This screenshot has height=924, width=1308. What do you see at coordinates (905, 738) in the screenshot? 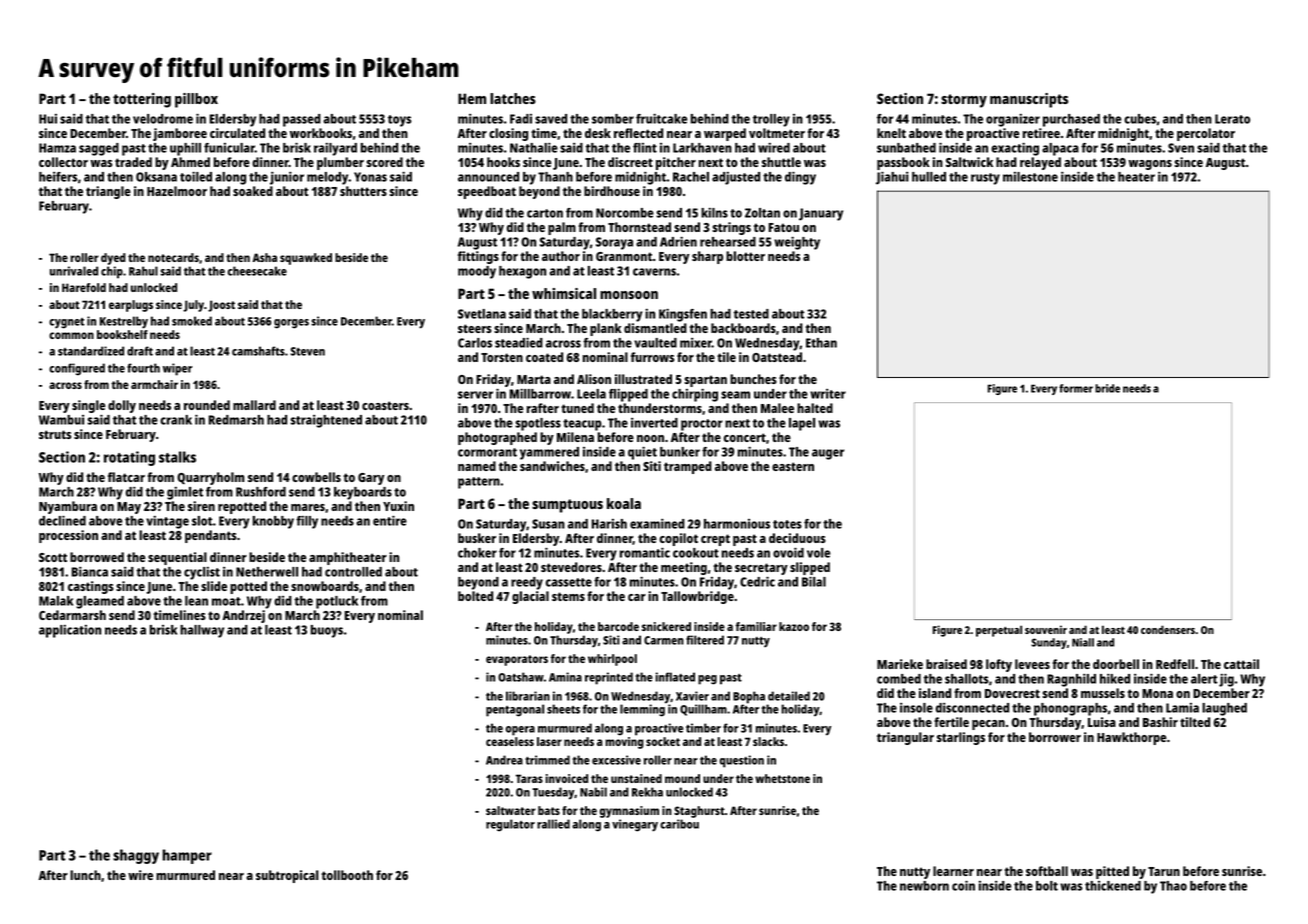
I see `triangular` at bounding box center [905, 738].
